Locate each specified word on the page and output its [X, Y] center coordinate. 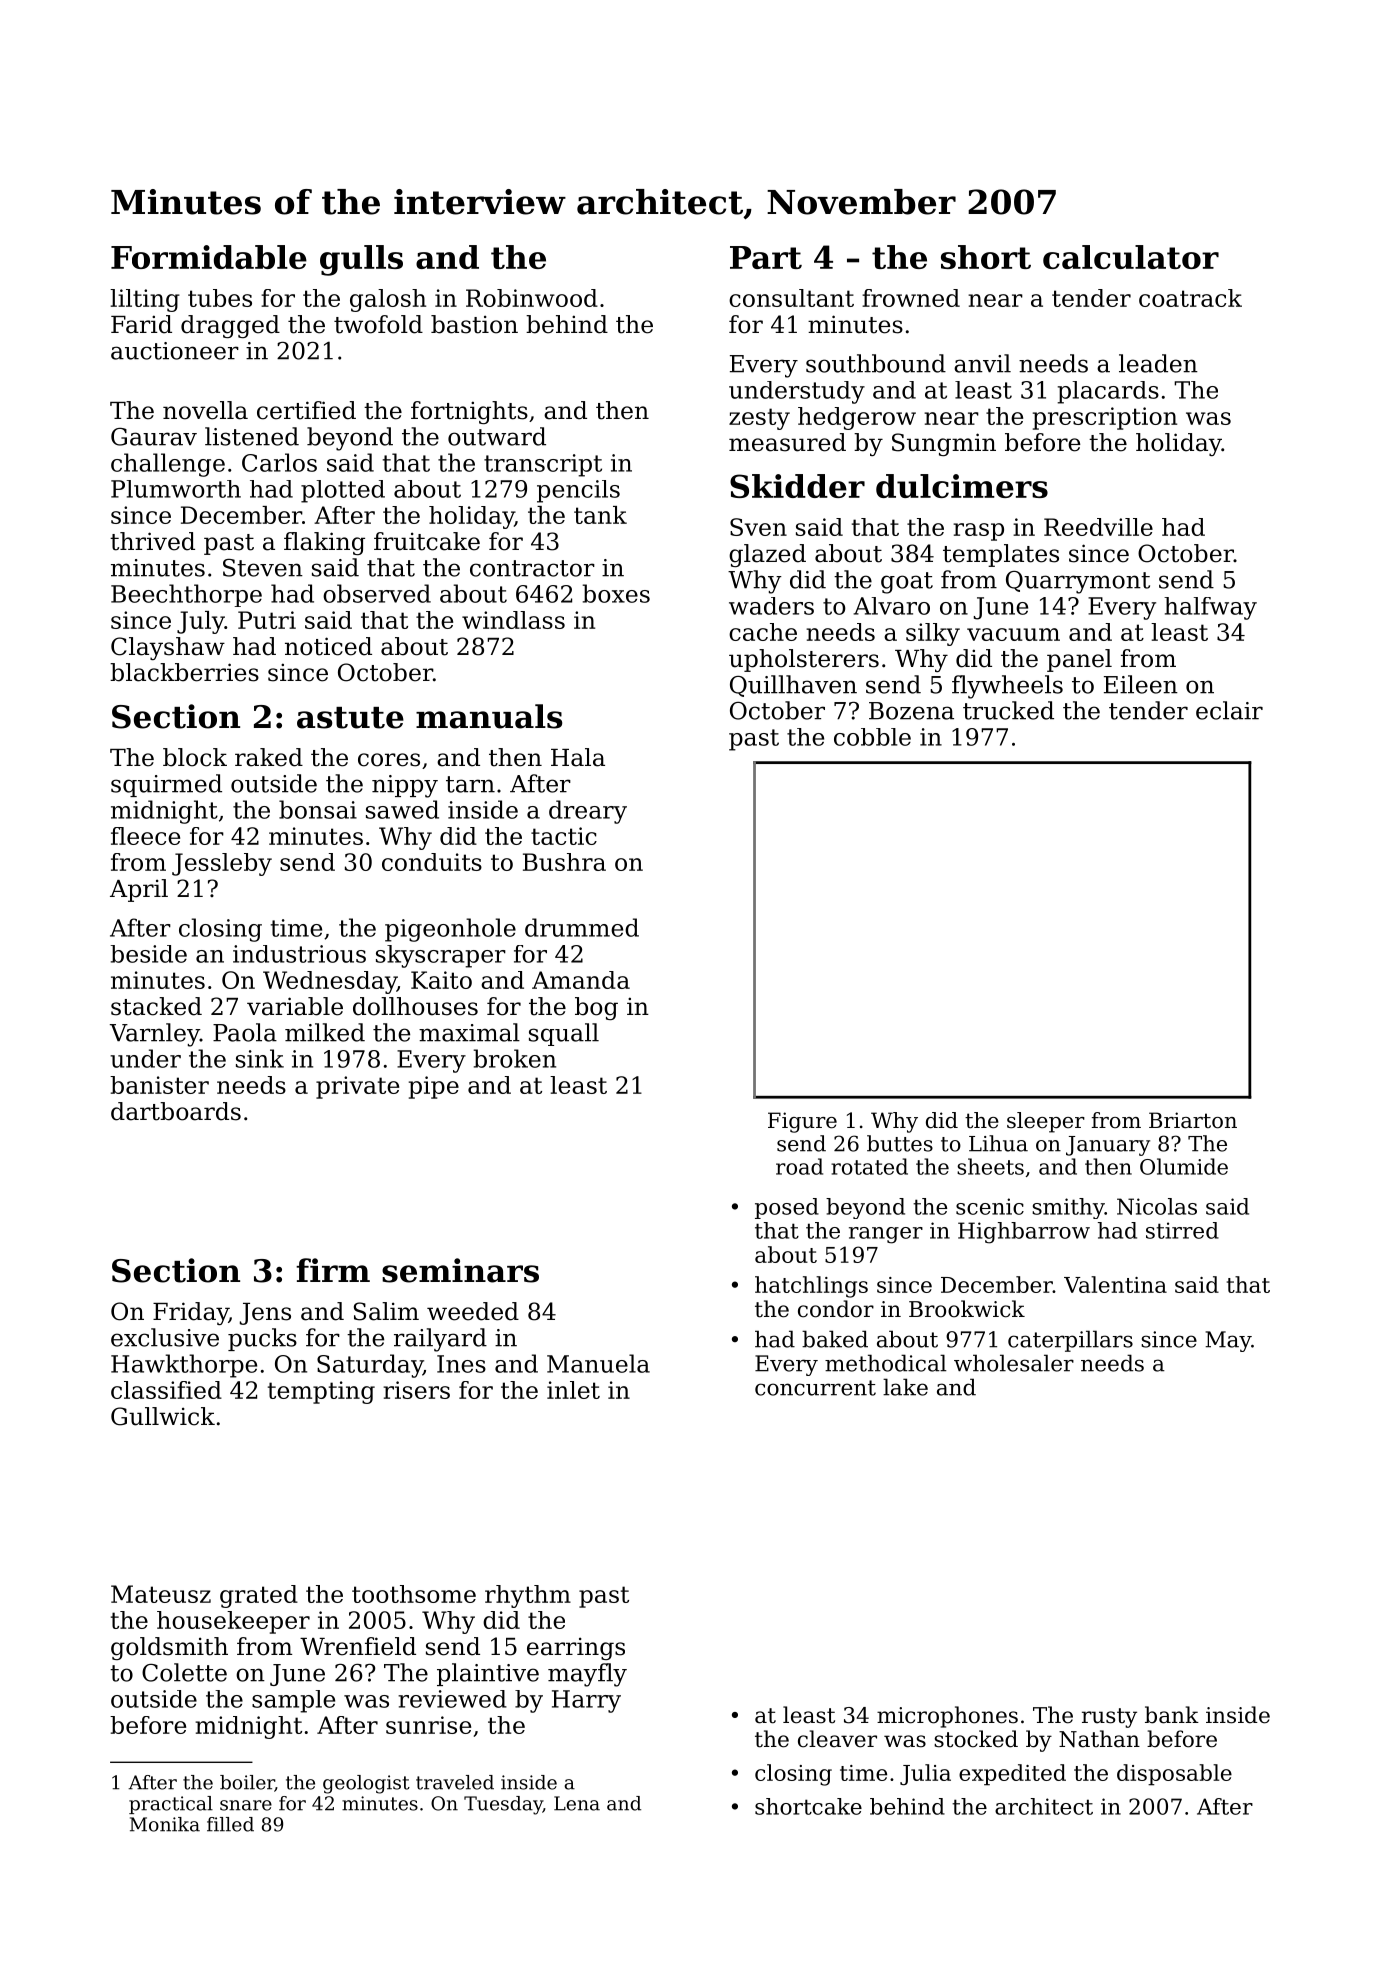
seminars [460, 1270]
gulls [361, 260]
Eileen [1141, 684]
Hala [578, 757]
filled [230, 1824]
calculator [1131, 257]
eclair [1229, 710]
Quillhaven [793, 686]
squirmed [166, 785]
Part [766, 257]
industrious [299, 954]
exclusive [165, 1337]
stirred [1182, 1230]
